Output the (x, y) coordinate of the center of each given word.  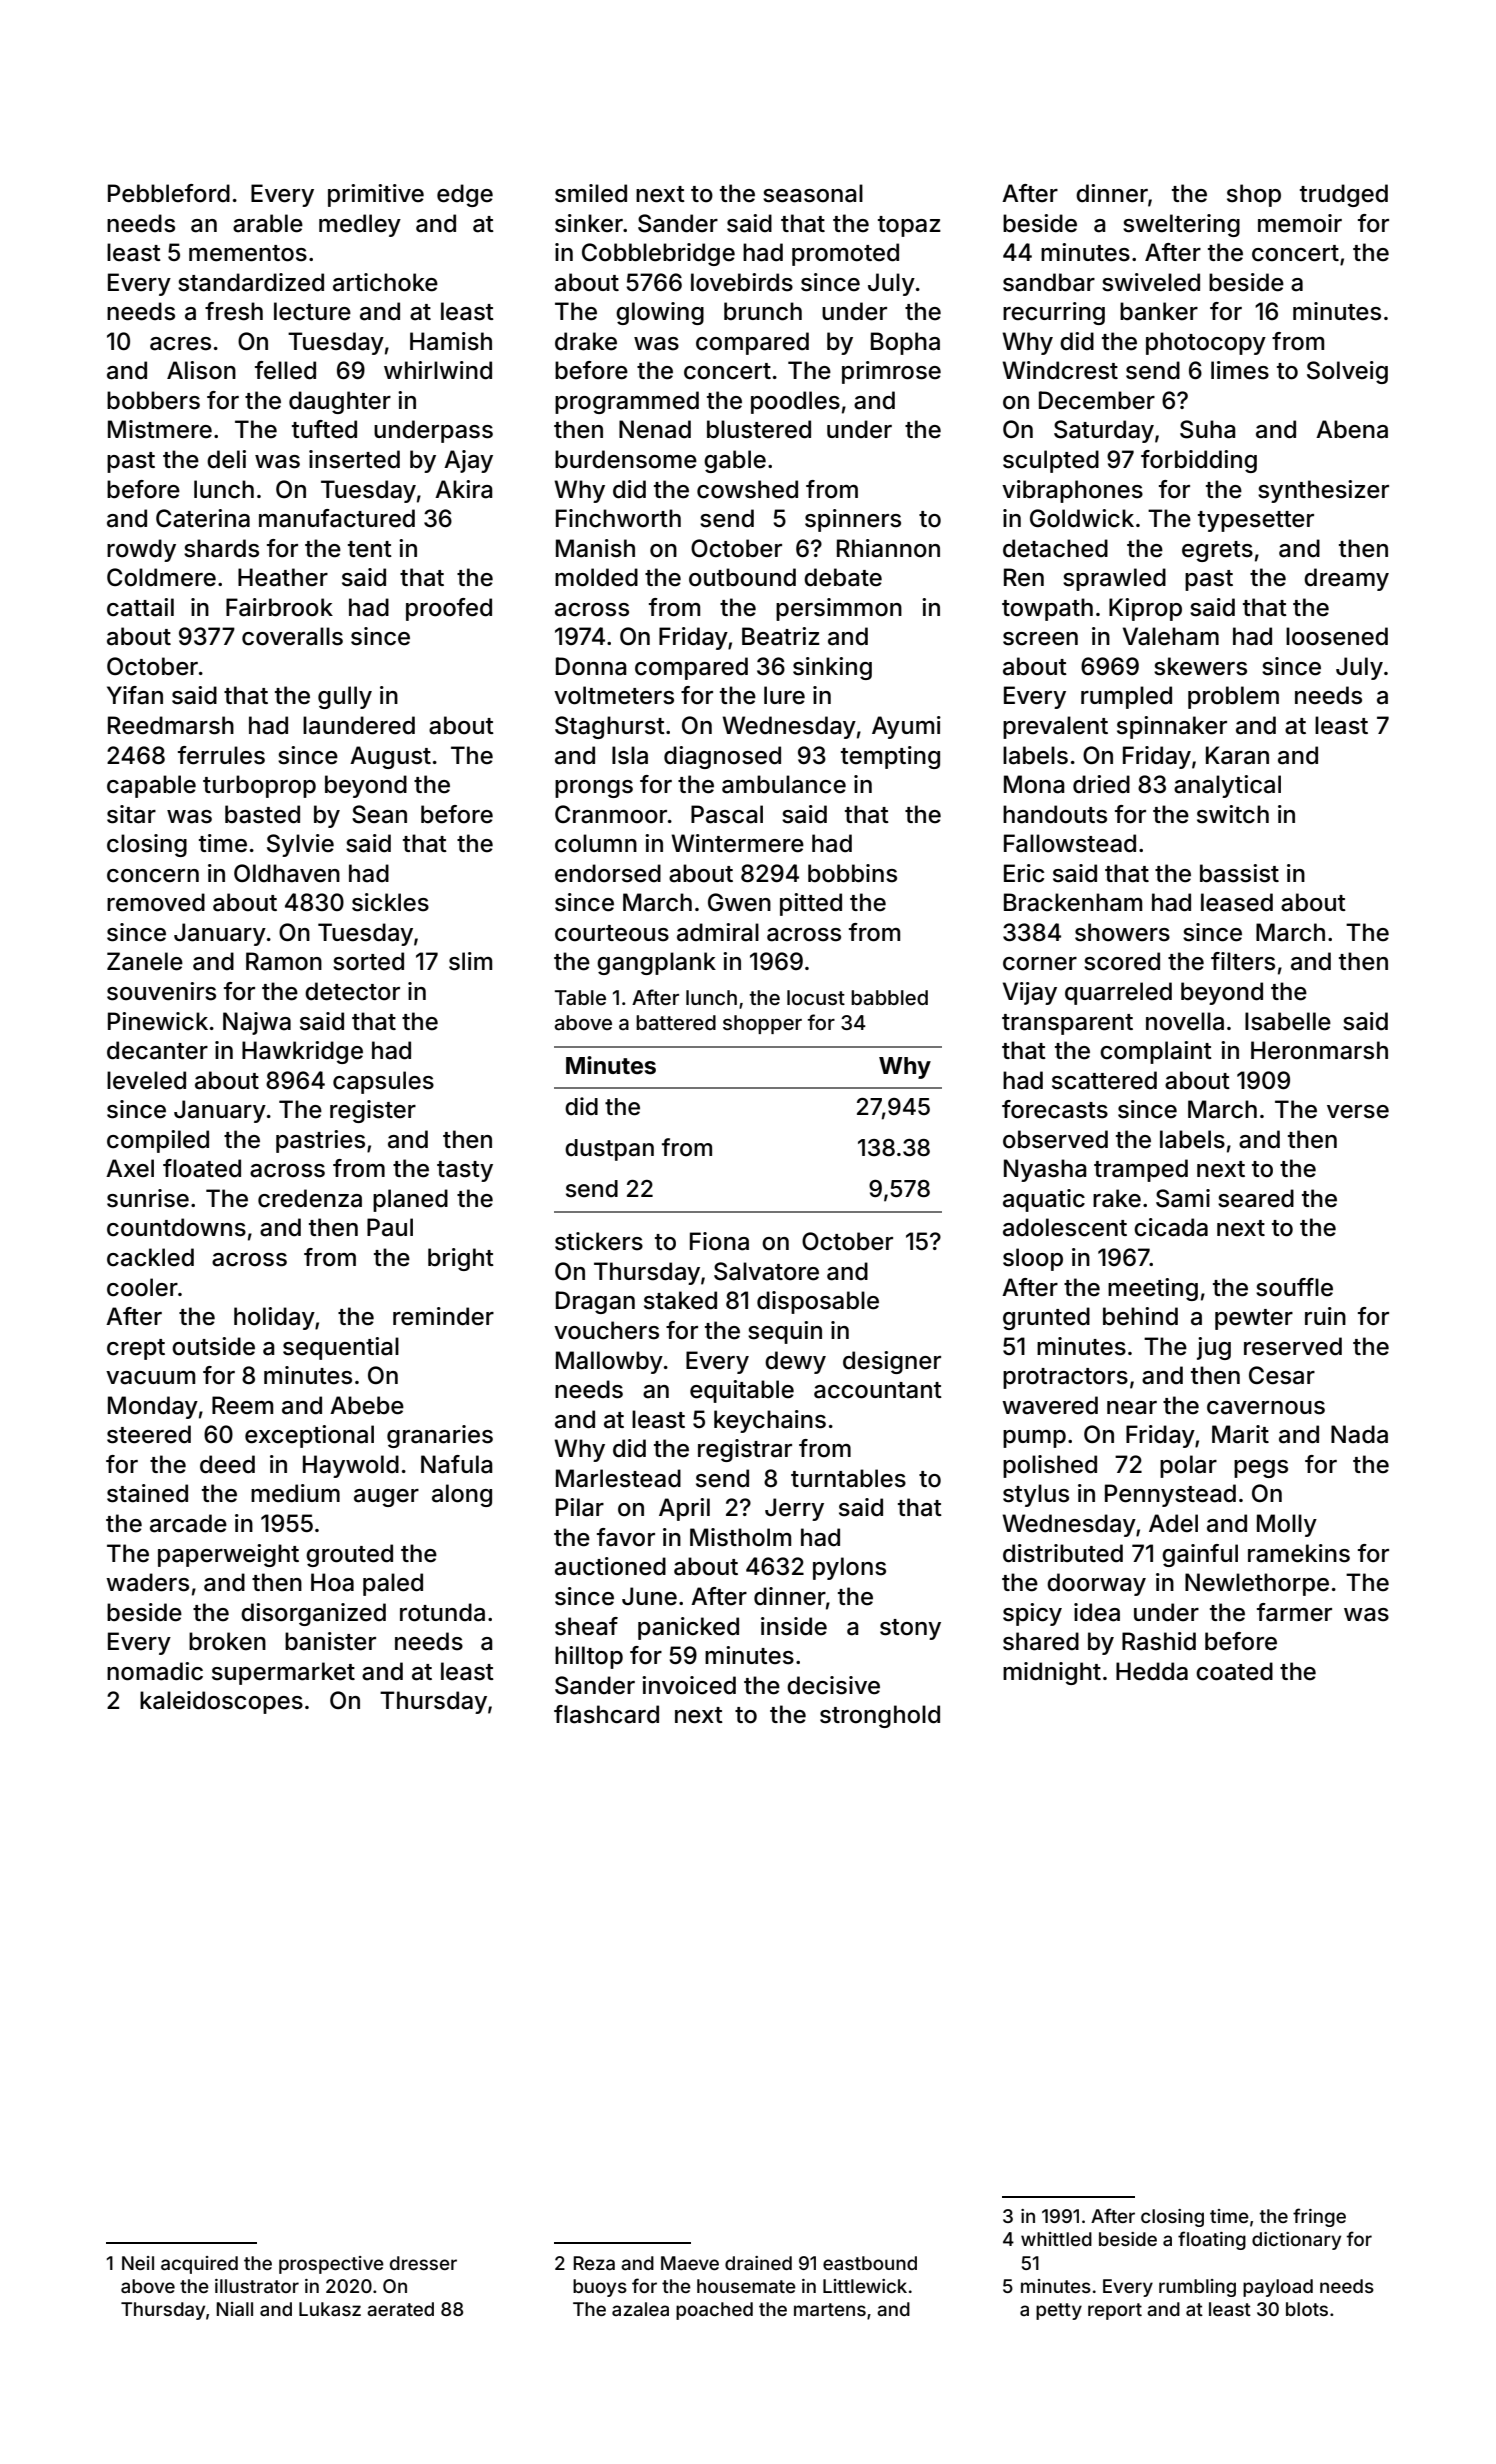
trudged (1344, 195)
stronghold (880, 1716)
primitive (376, 195)
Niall (234, 2309)
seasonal (813, 193)
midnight (1052, 1673)
